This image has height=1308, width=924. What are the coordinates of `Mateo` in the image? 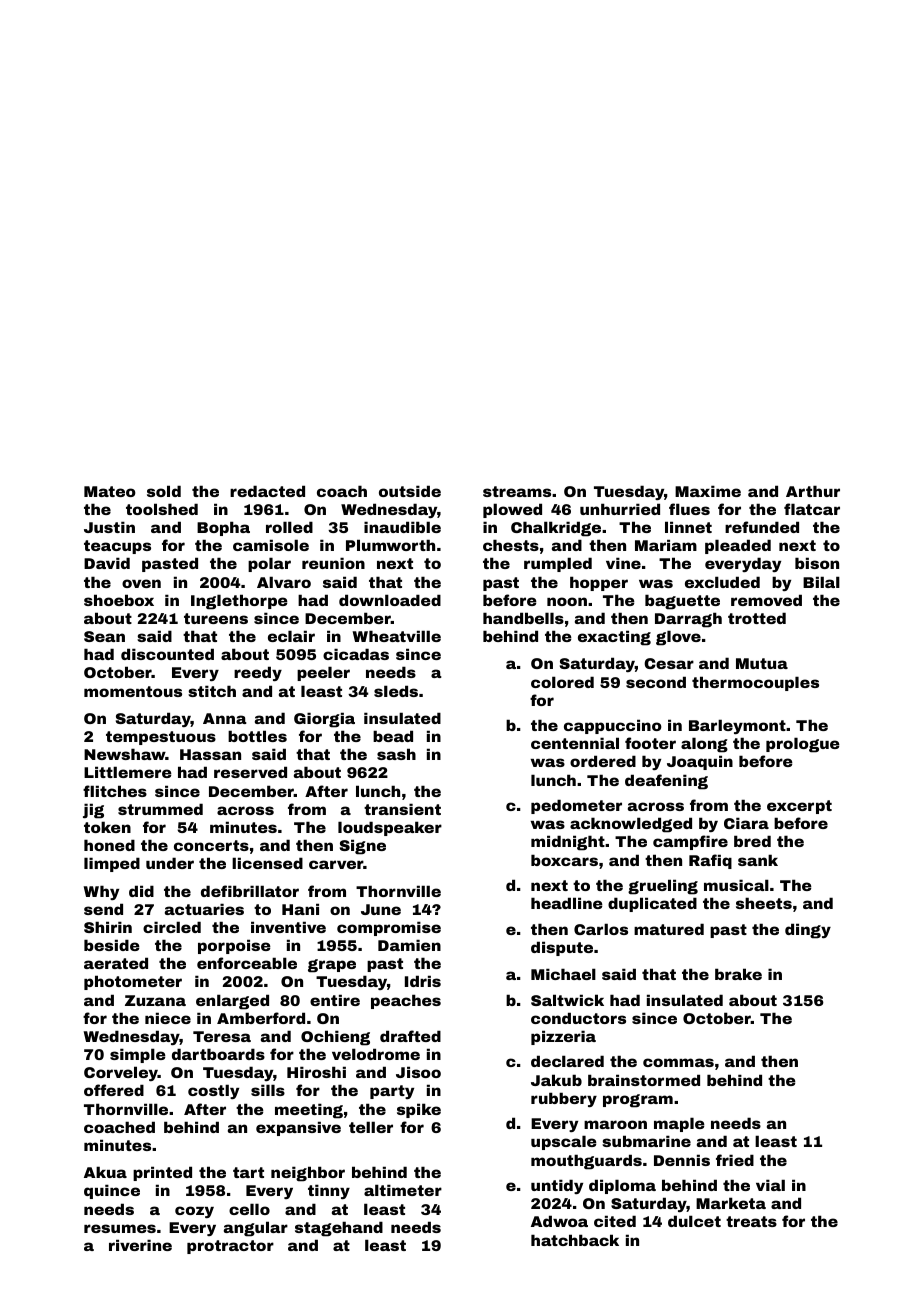 It's located at (110, 491).
